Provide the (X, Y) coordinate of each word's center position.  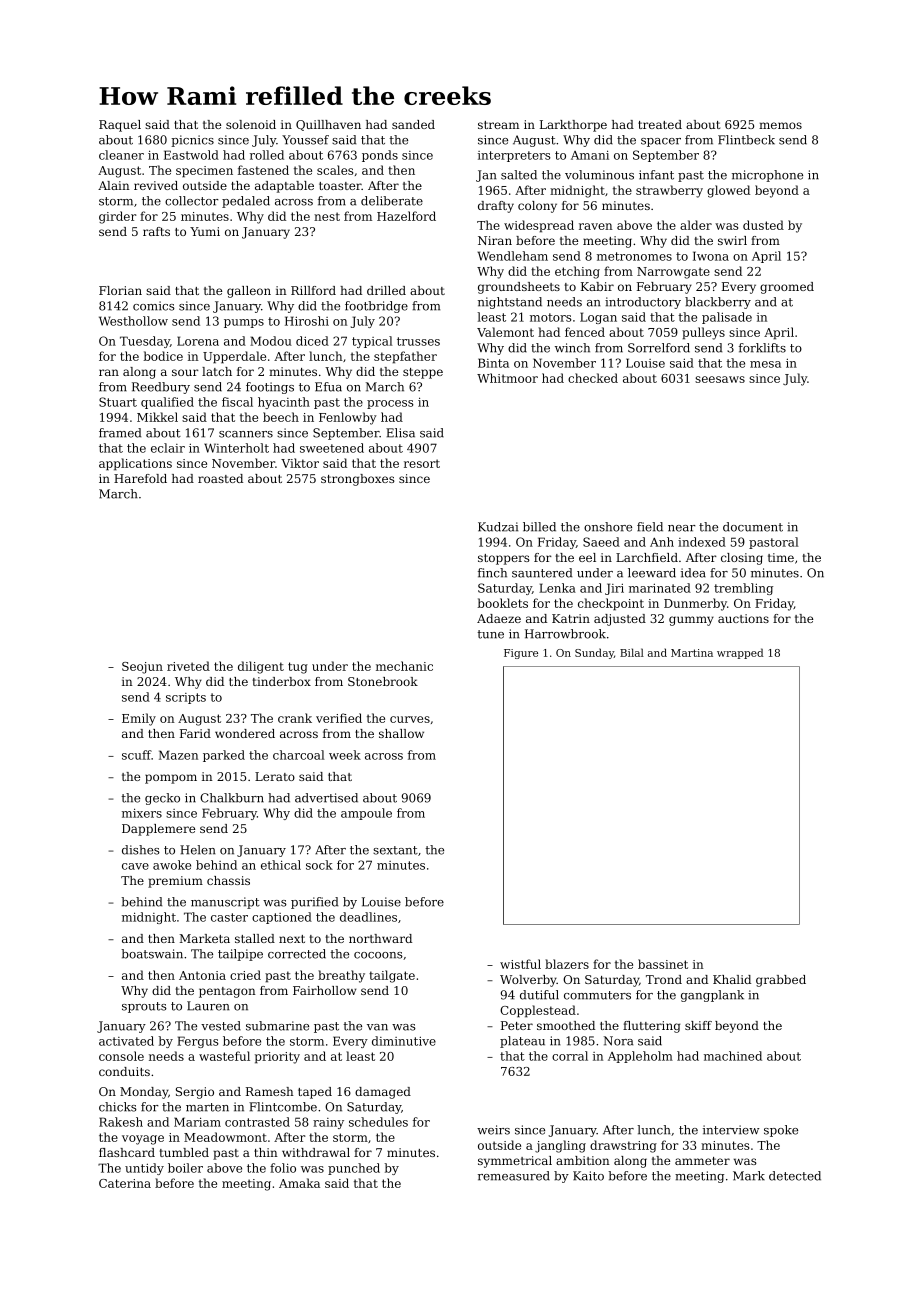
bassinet (663, 964)
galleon (249, 292)
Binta (493, 363)
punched (354, 1169)
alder (696, 225)
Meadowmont (225, 1137)
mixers (142, 813)
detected (795, 1176)
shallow (401, 733)
